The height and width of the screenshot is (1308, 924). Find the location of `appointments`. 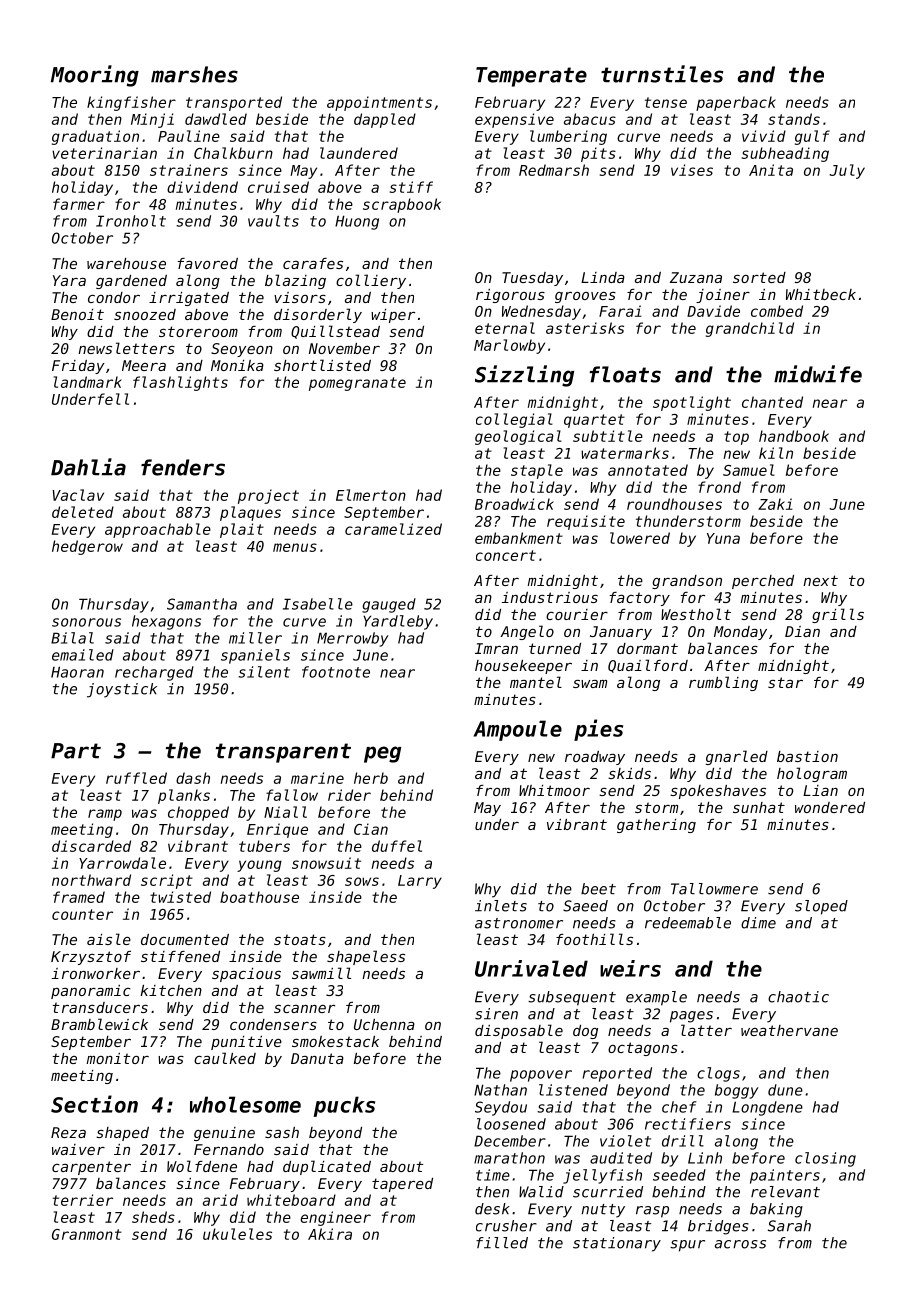

appointments is located at coordinates (379, 103).
